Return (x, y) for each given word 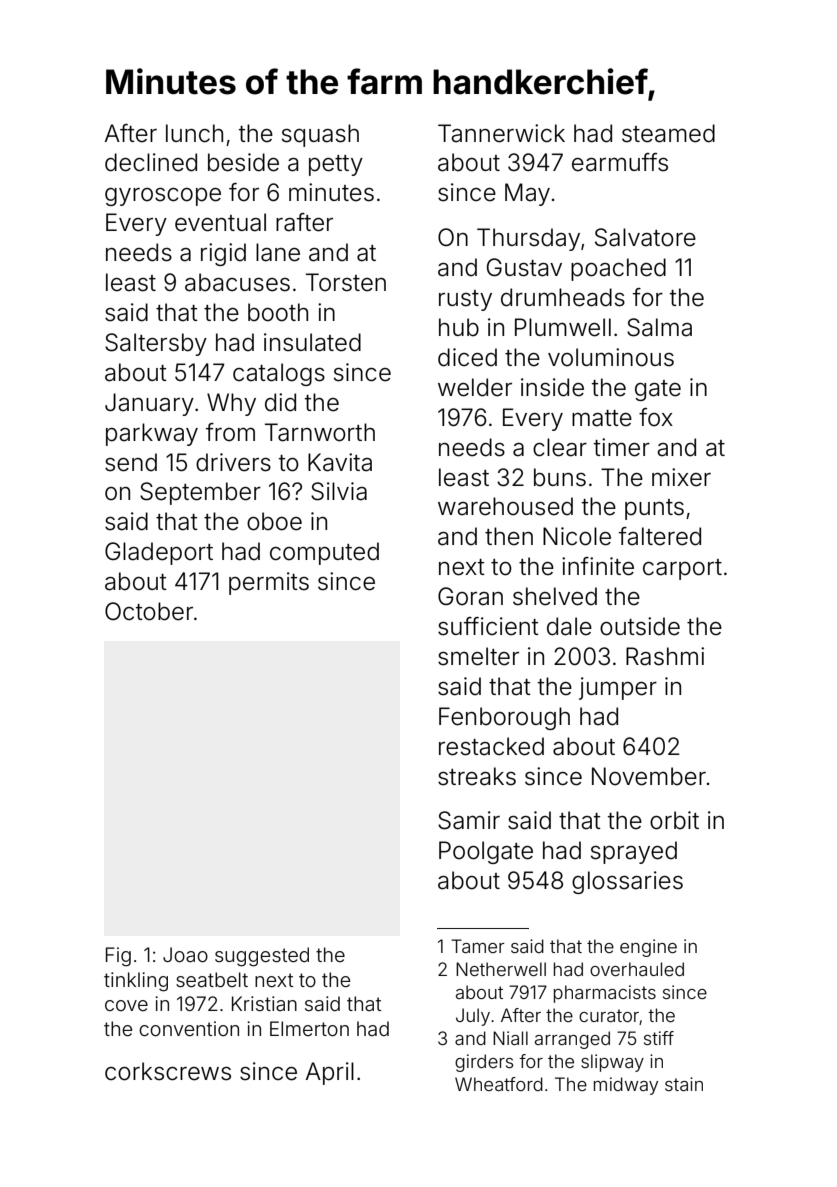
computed (324, 553)
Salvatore (645, 237)
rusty (465, 300)
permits (269, 583)
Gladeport (159, 553)
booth (278, 312)
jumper (618, 688)
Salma (659, 327)
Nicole (577, 536)
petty (336, 165)
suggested (262, 957)
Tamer (478, 946)
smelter (478, 656)
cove (126, 1005)
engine (648, 948)
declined (151, 162)
